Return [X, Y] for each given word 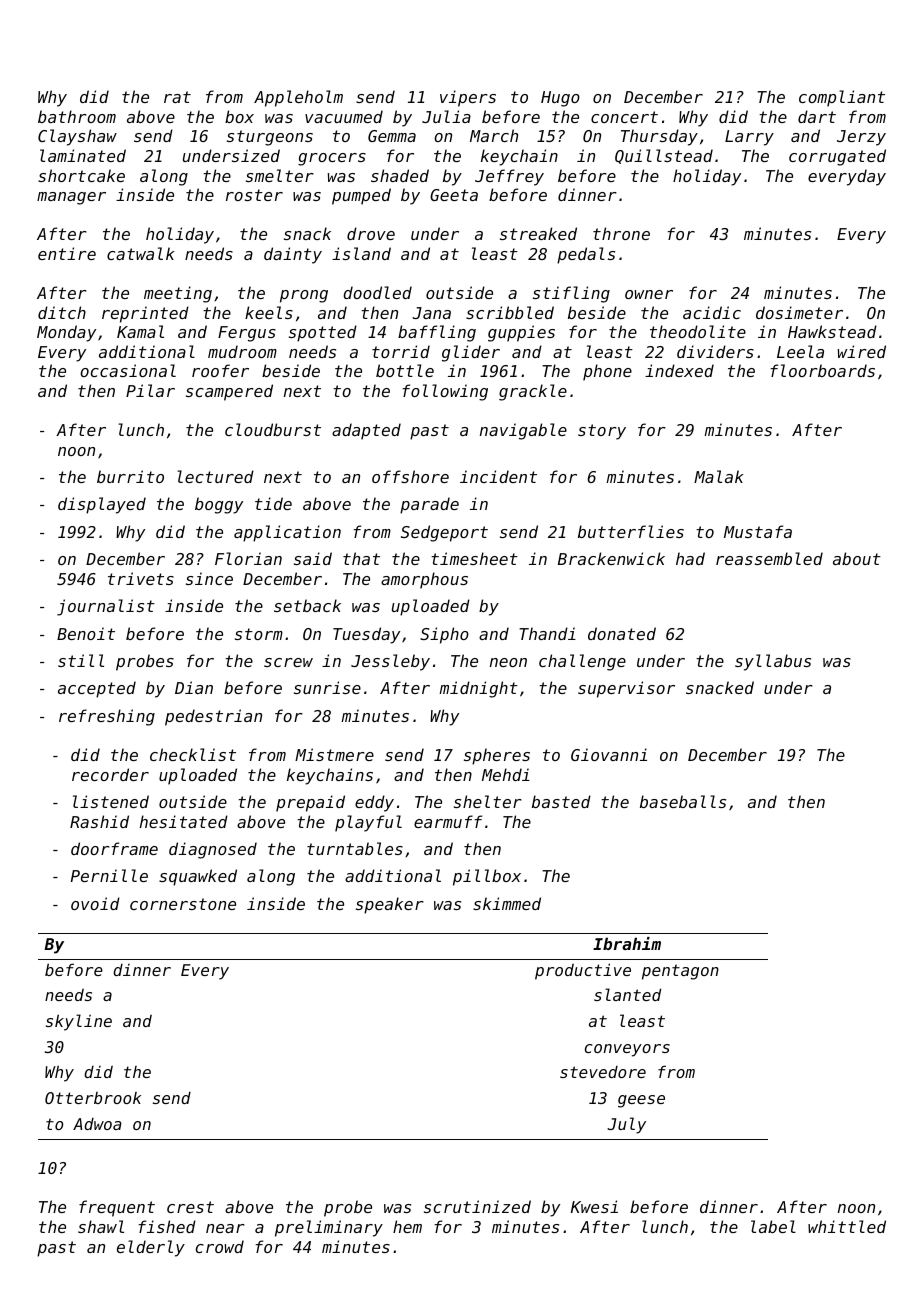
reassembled [769, 558]
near [225, 1228]
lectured [215, 476]
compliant [842, 98]
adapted [366, 431]
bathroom [77, 116]
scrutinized [477, 1206]
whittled [847, 1226]
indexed [679, 370]
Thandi [547, 633]
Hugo [560, 99]
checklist [193, 754]
